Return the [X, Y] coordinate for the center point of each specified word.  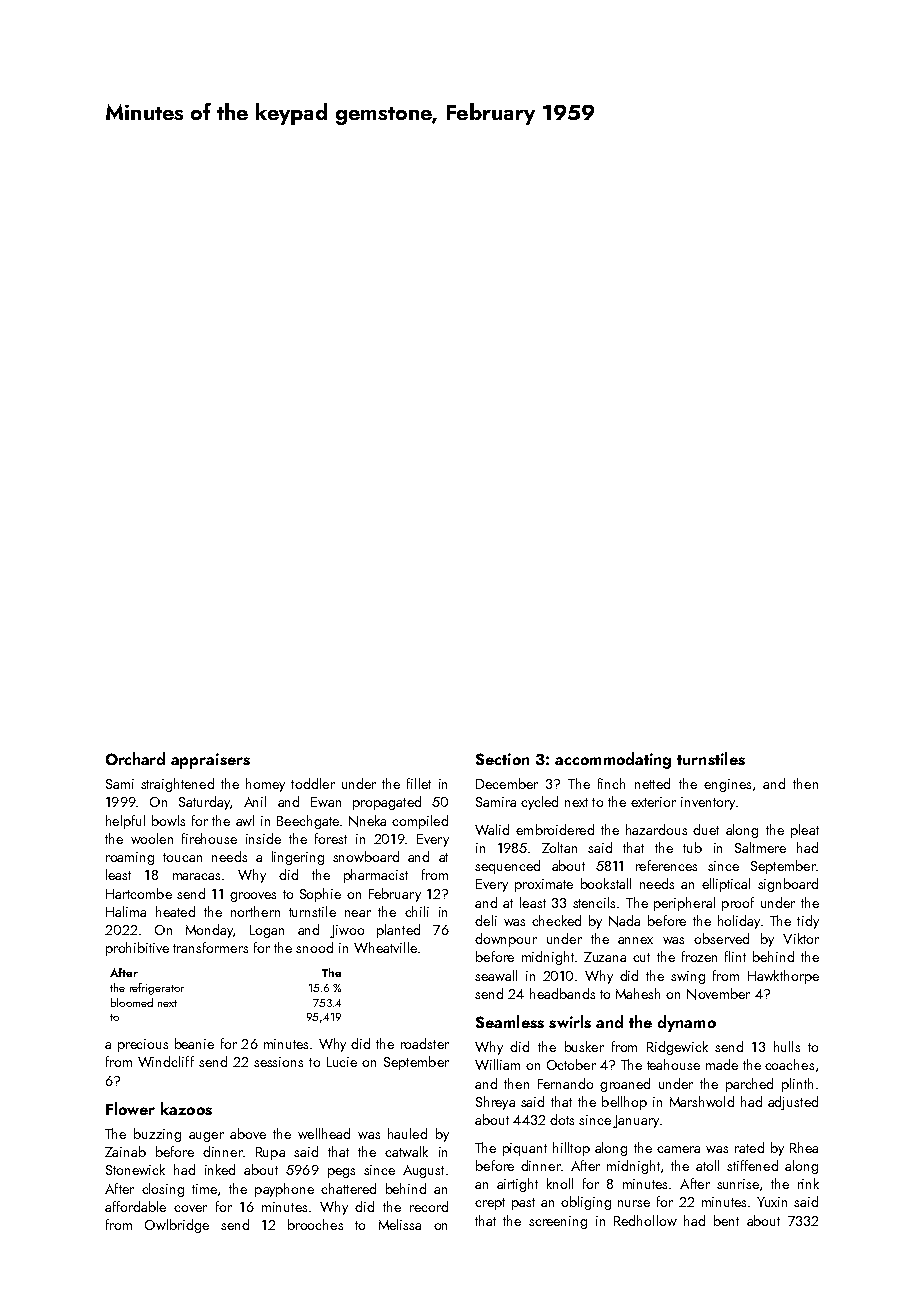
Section [502, 759]
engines [727, 785]
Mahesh [638, 993]
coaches [789, 1064]
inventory [708, 803]
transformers [210, 947]
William [497, 1064]
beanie [194, 1043]
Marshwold [702, 1101]
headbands [562, 993]
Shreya [495, 1103]
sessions [278, 1062]
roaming [130, 858]
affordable [135, 1206]
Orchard [135, 758]
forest [331, 838]
